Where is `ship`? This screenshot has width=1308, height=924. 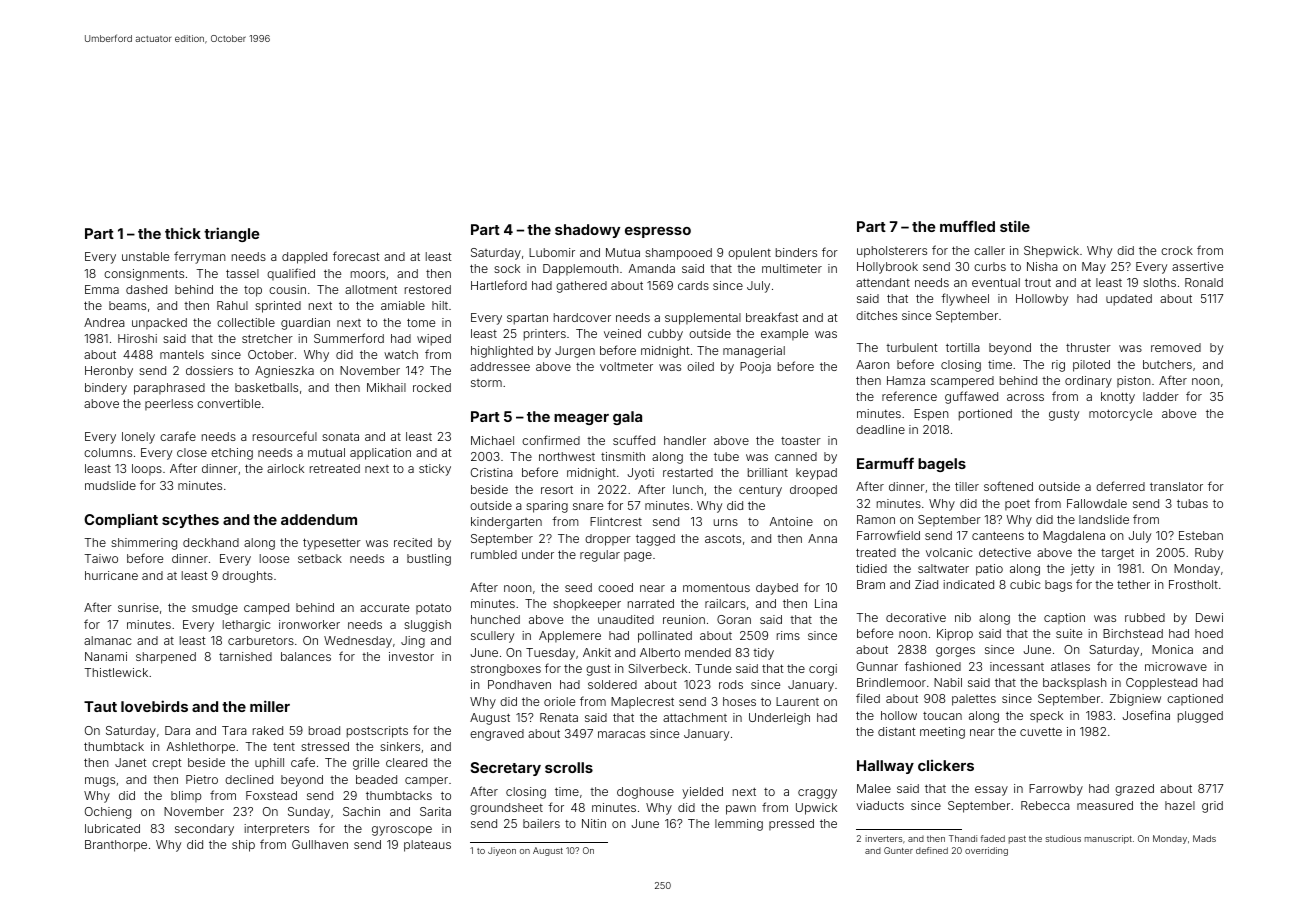
ship is located at coordinates (243, 846).
